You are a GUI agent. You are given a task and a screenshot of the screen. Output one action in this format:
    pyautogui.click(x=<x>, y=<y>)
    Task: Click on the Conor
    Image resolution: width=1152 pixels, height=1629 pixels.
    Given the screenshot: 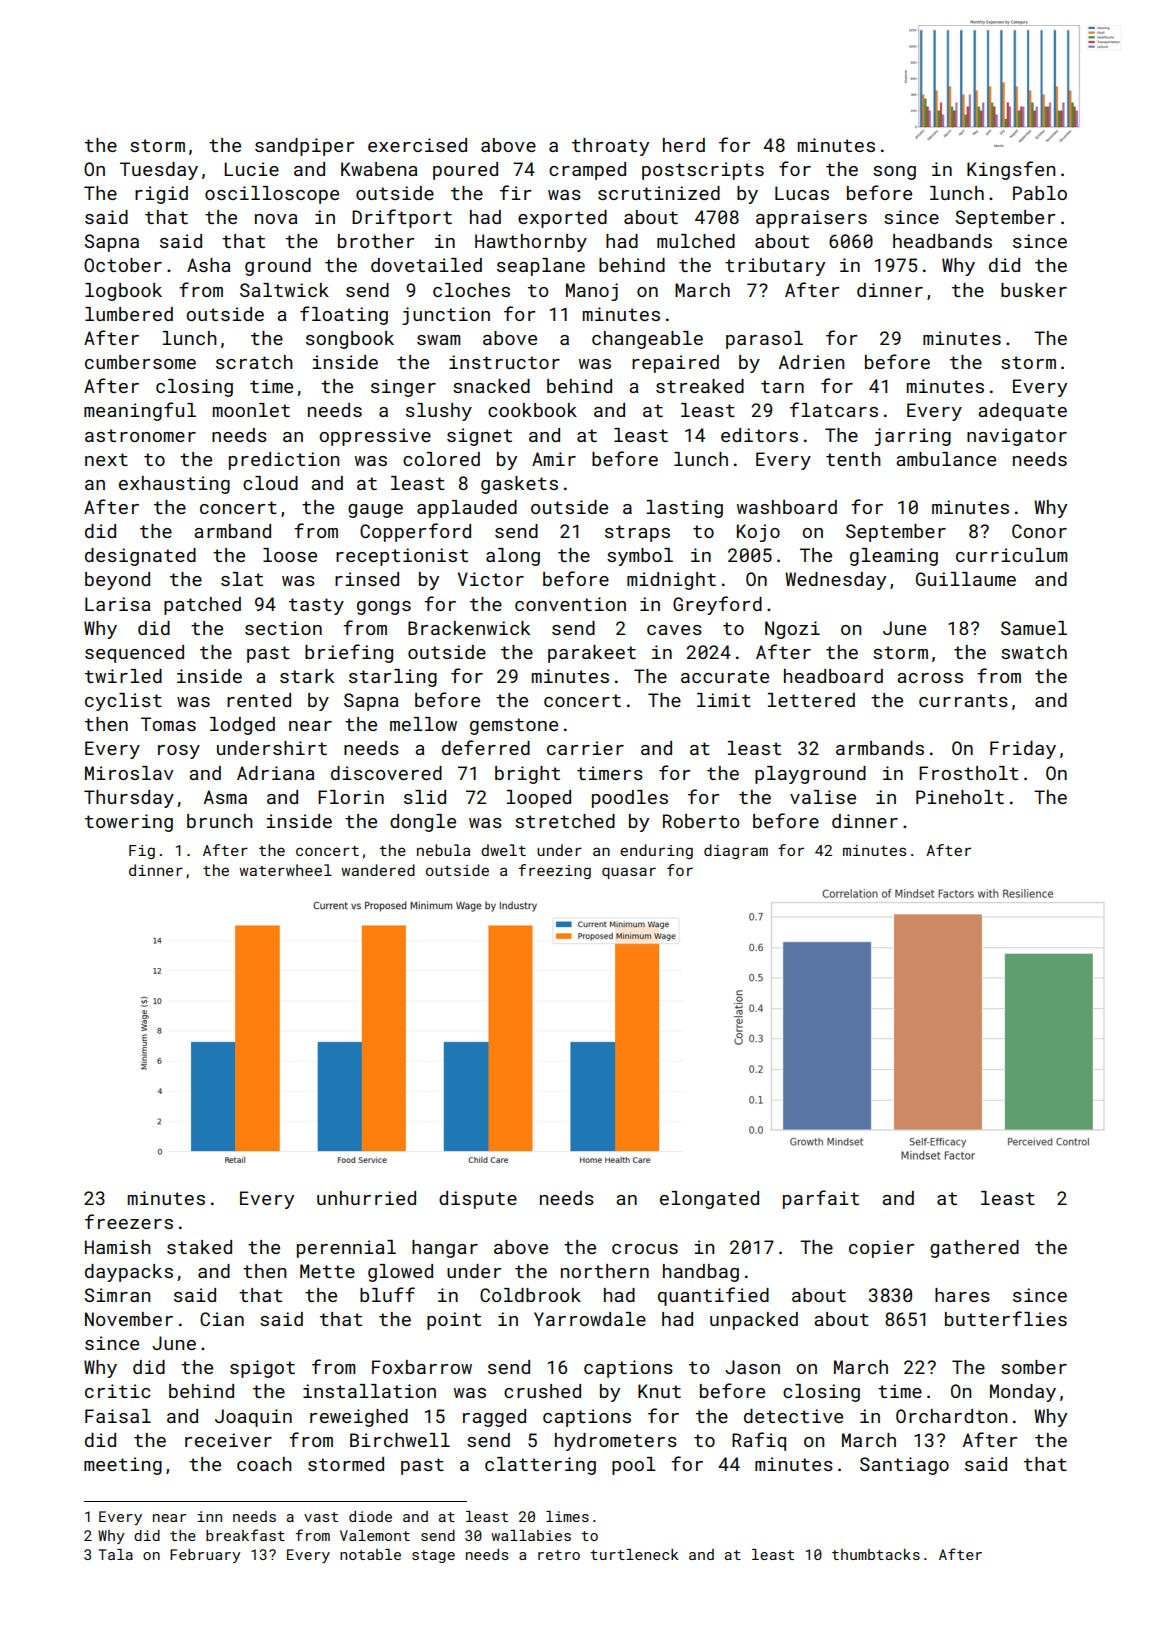 What is the action you would take?
    pyautogui.click(x=1039, y=531)
